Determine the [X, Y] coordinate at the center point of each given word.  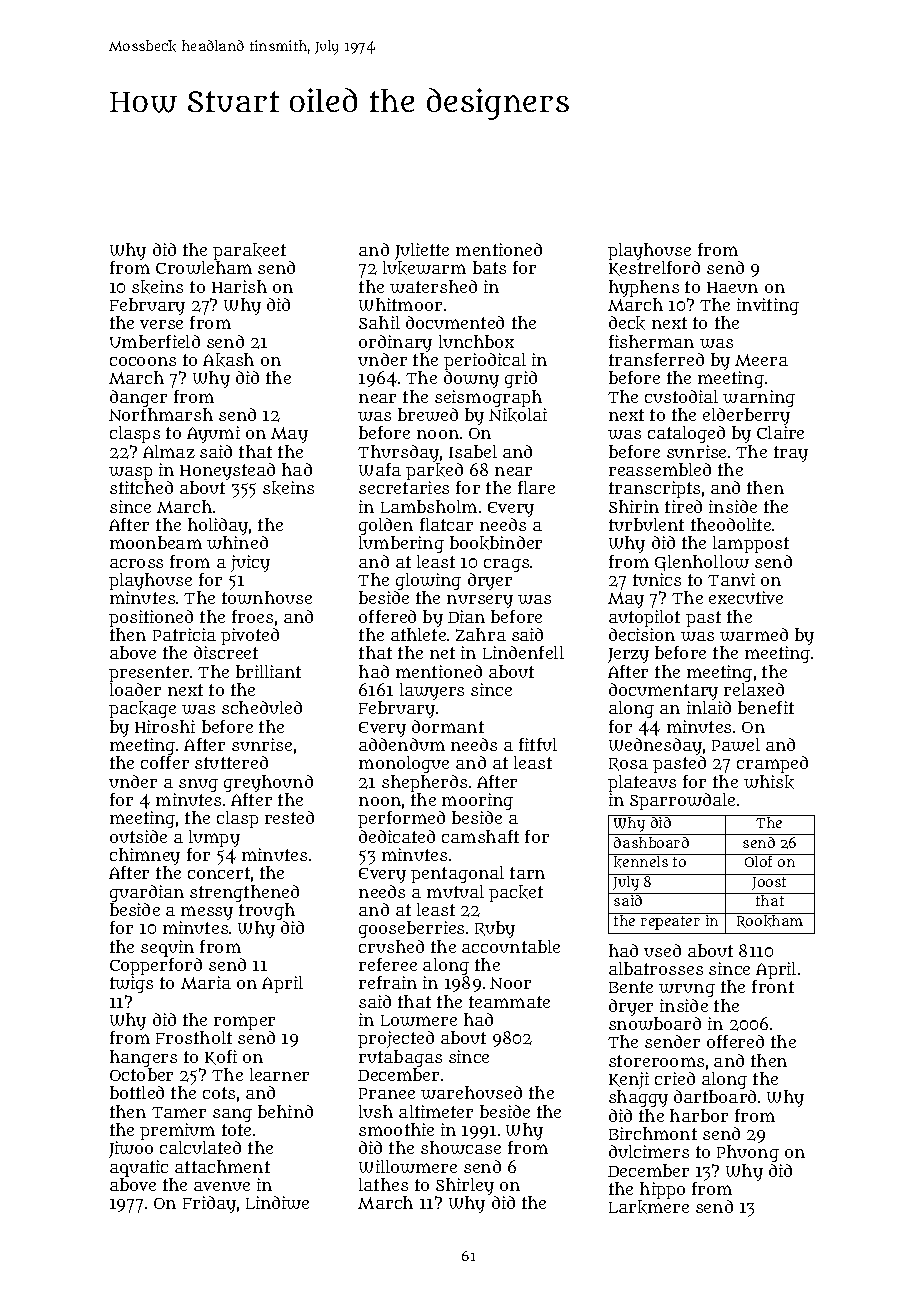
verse [161, 324]
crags [506, 565]
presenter [149, 674]
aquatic [139, 1168]
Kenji [629, 1080]
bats [489, 267]
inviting [768, 306]
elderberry [746, 416]
